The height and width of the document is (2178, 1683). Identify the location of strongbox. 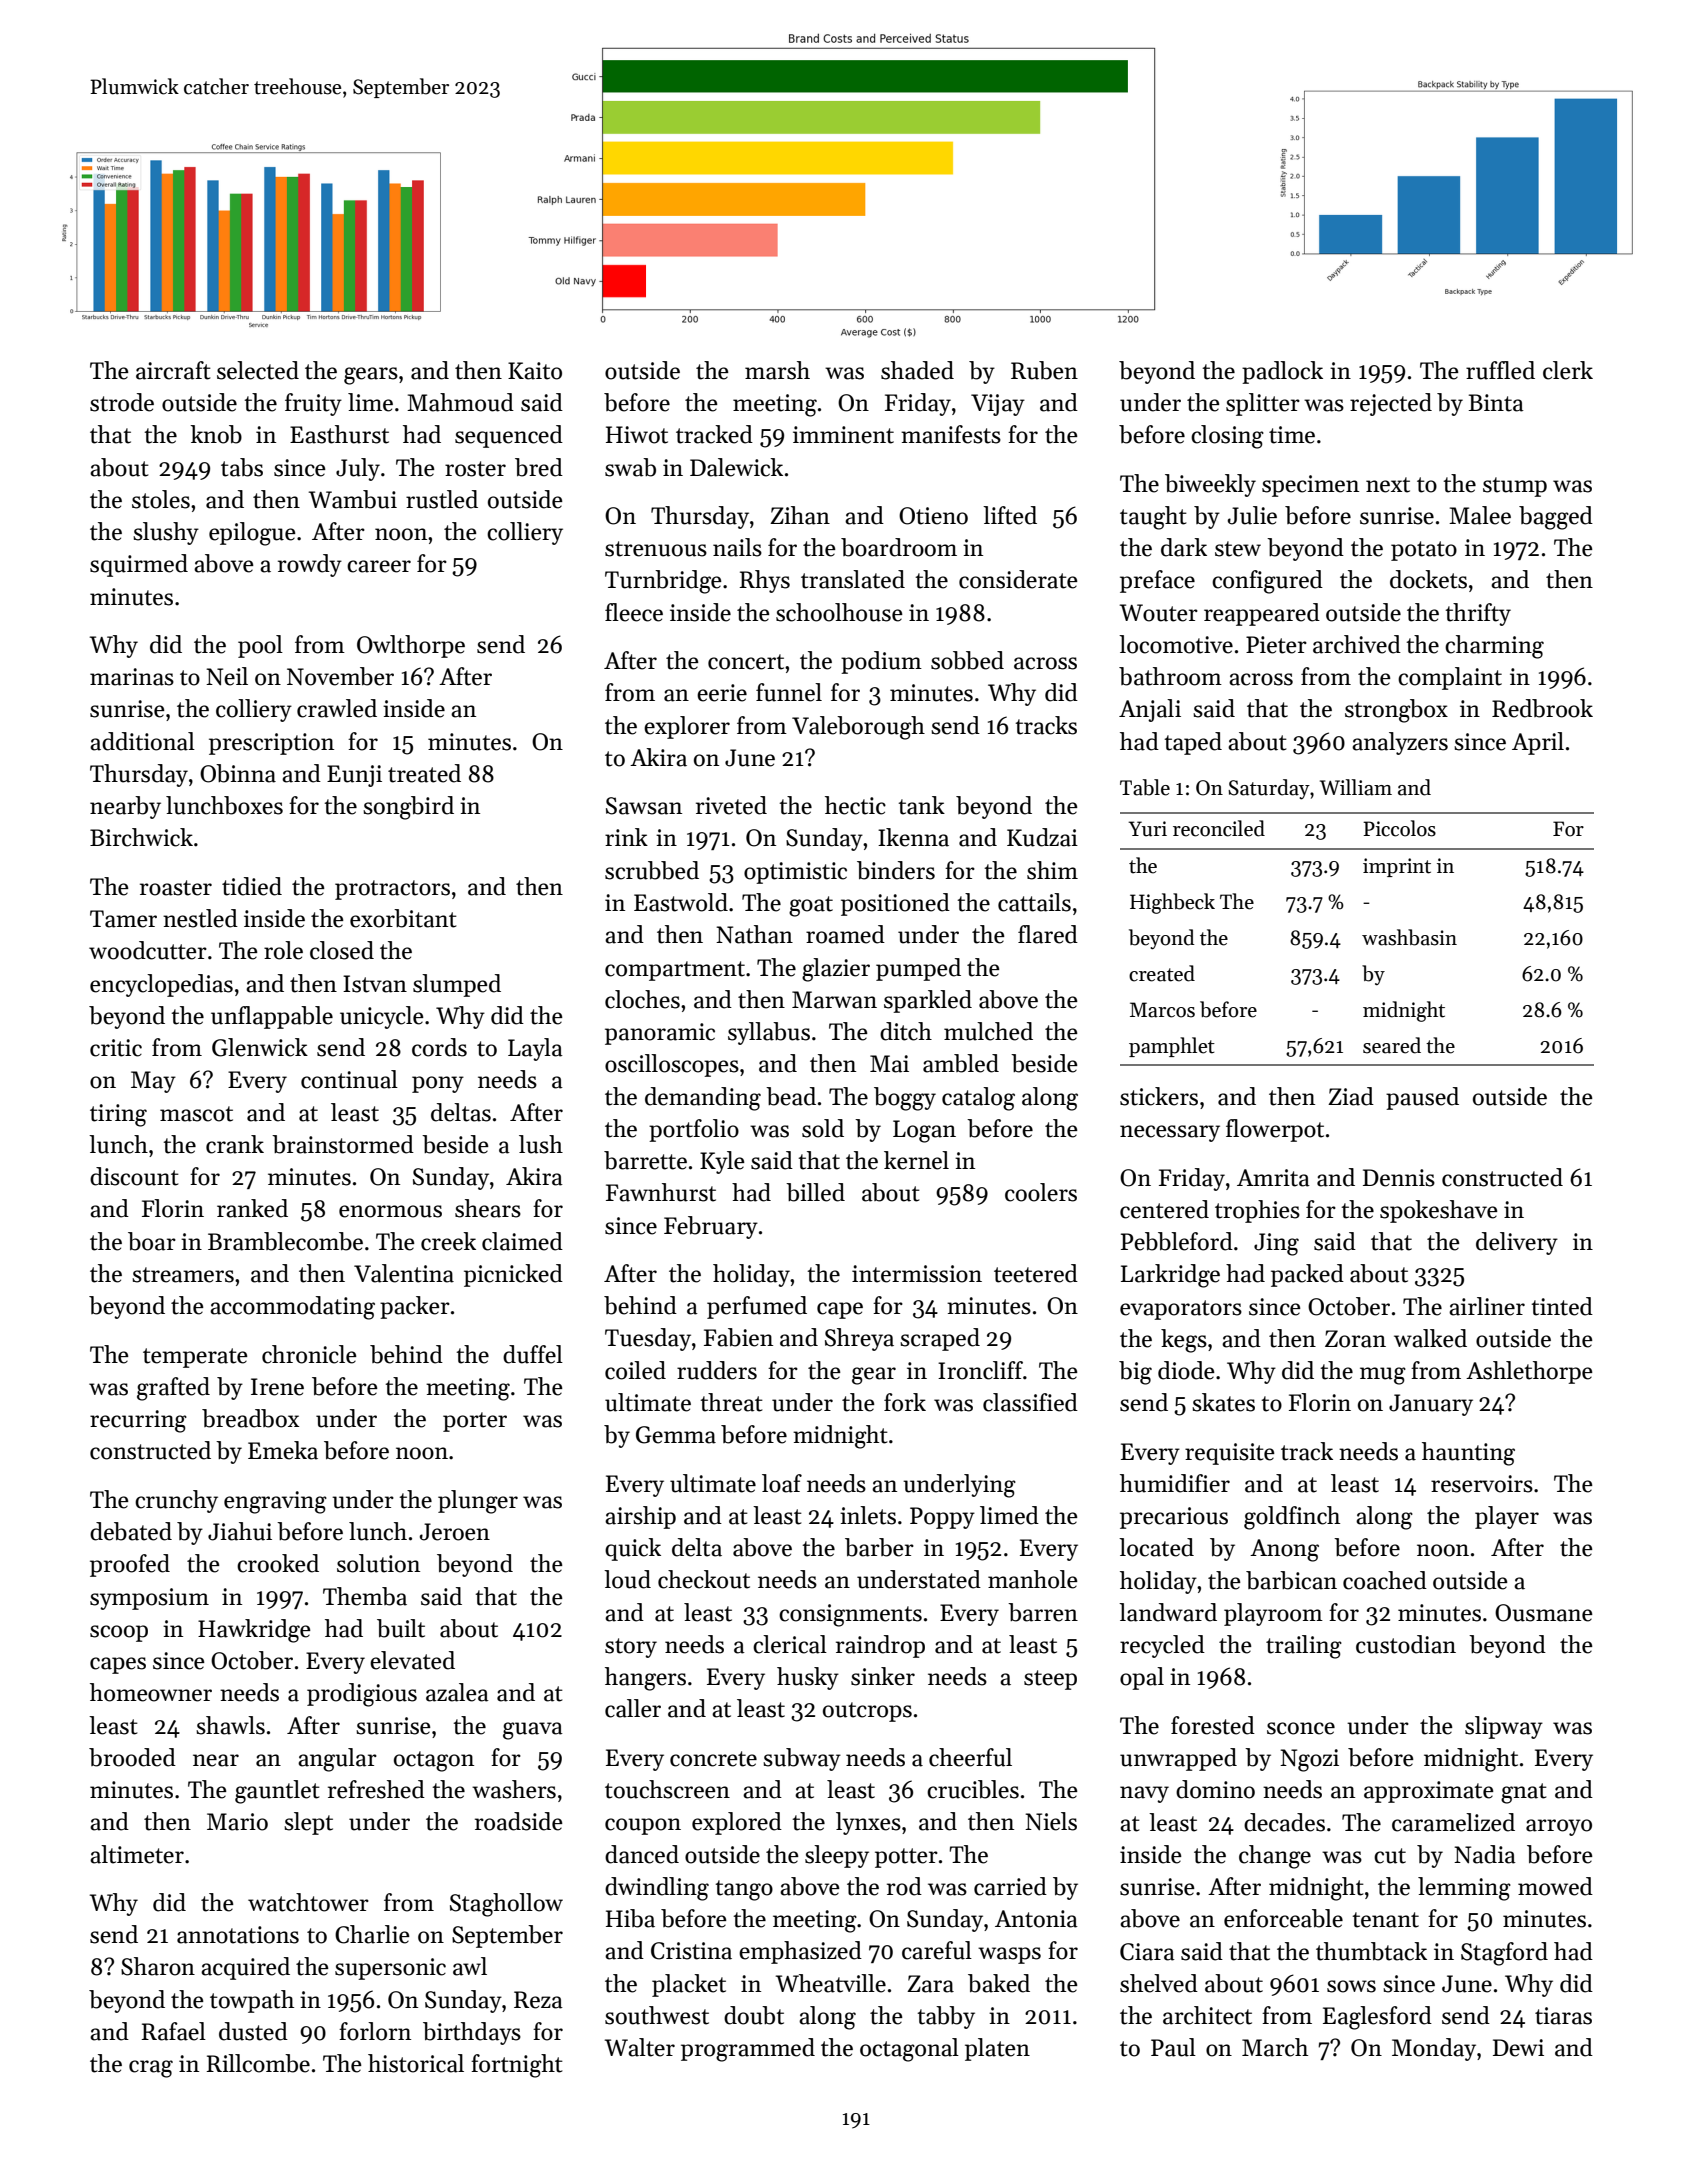
(1396, 711).
